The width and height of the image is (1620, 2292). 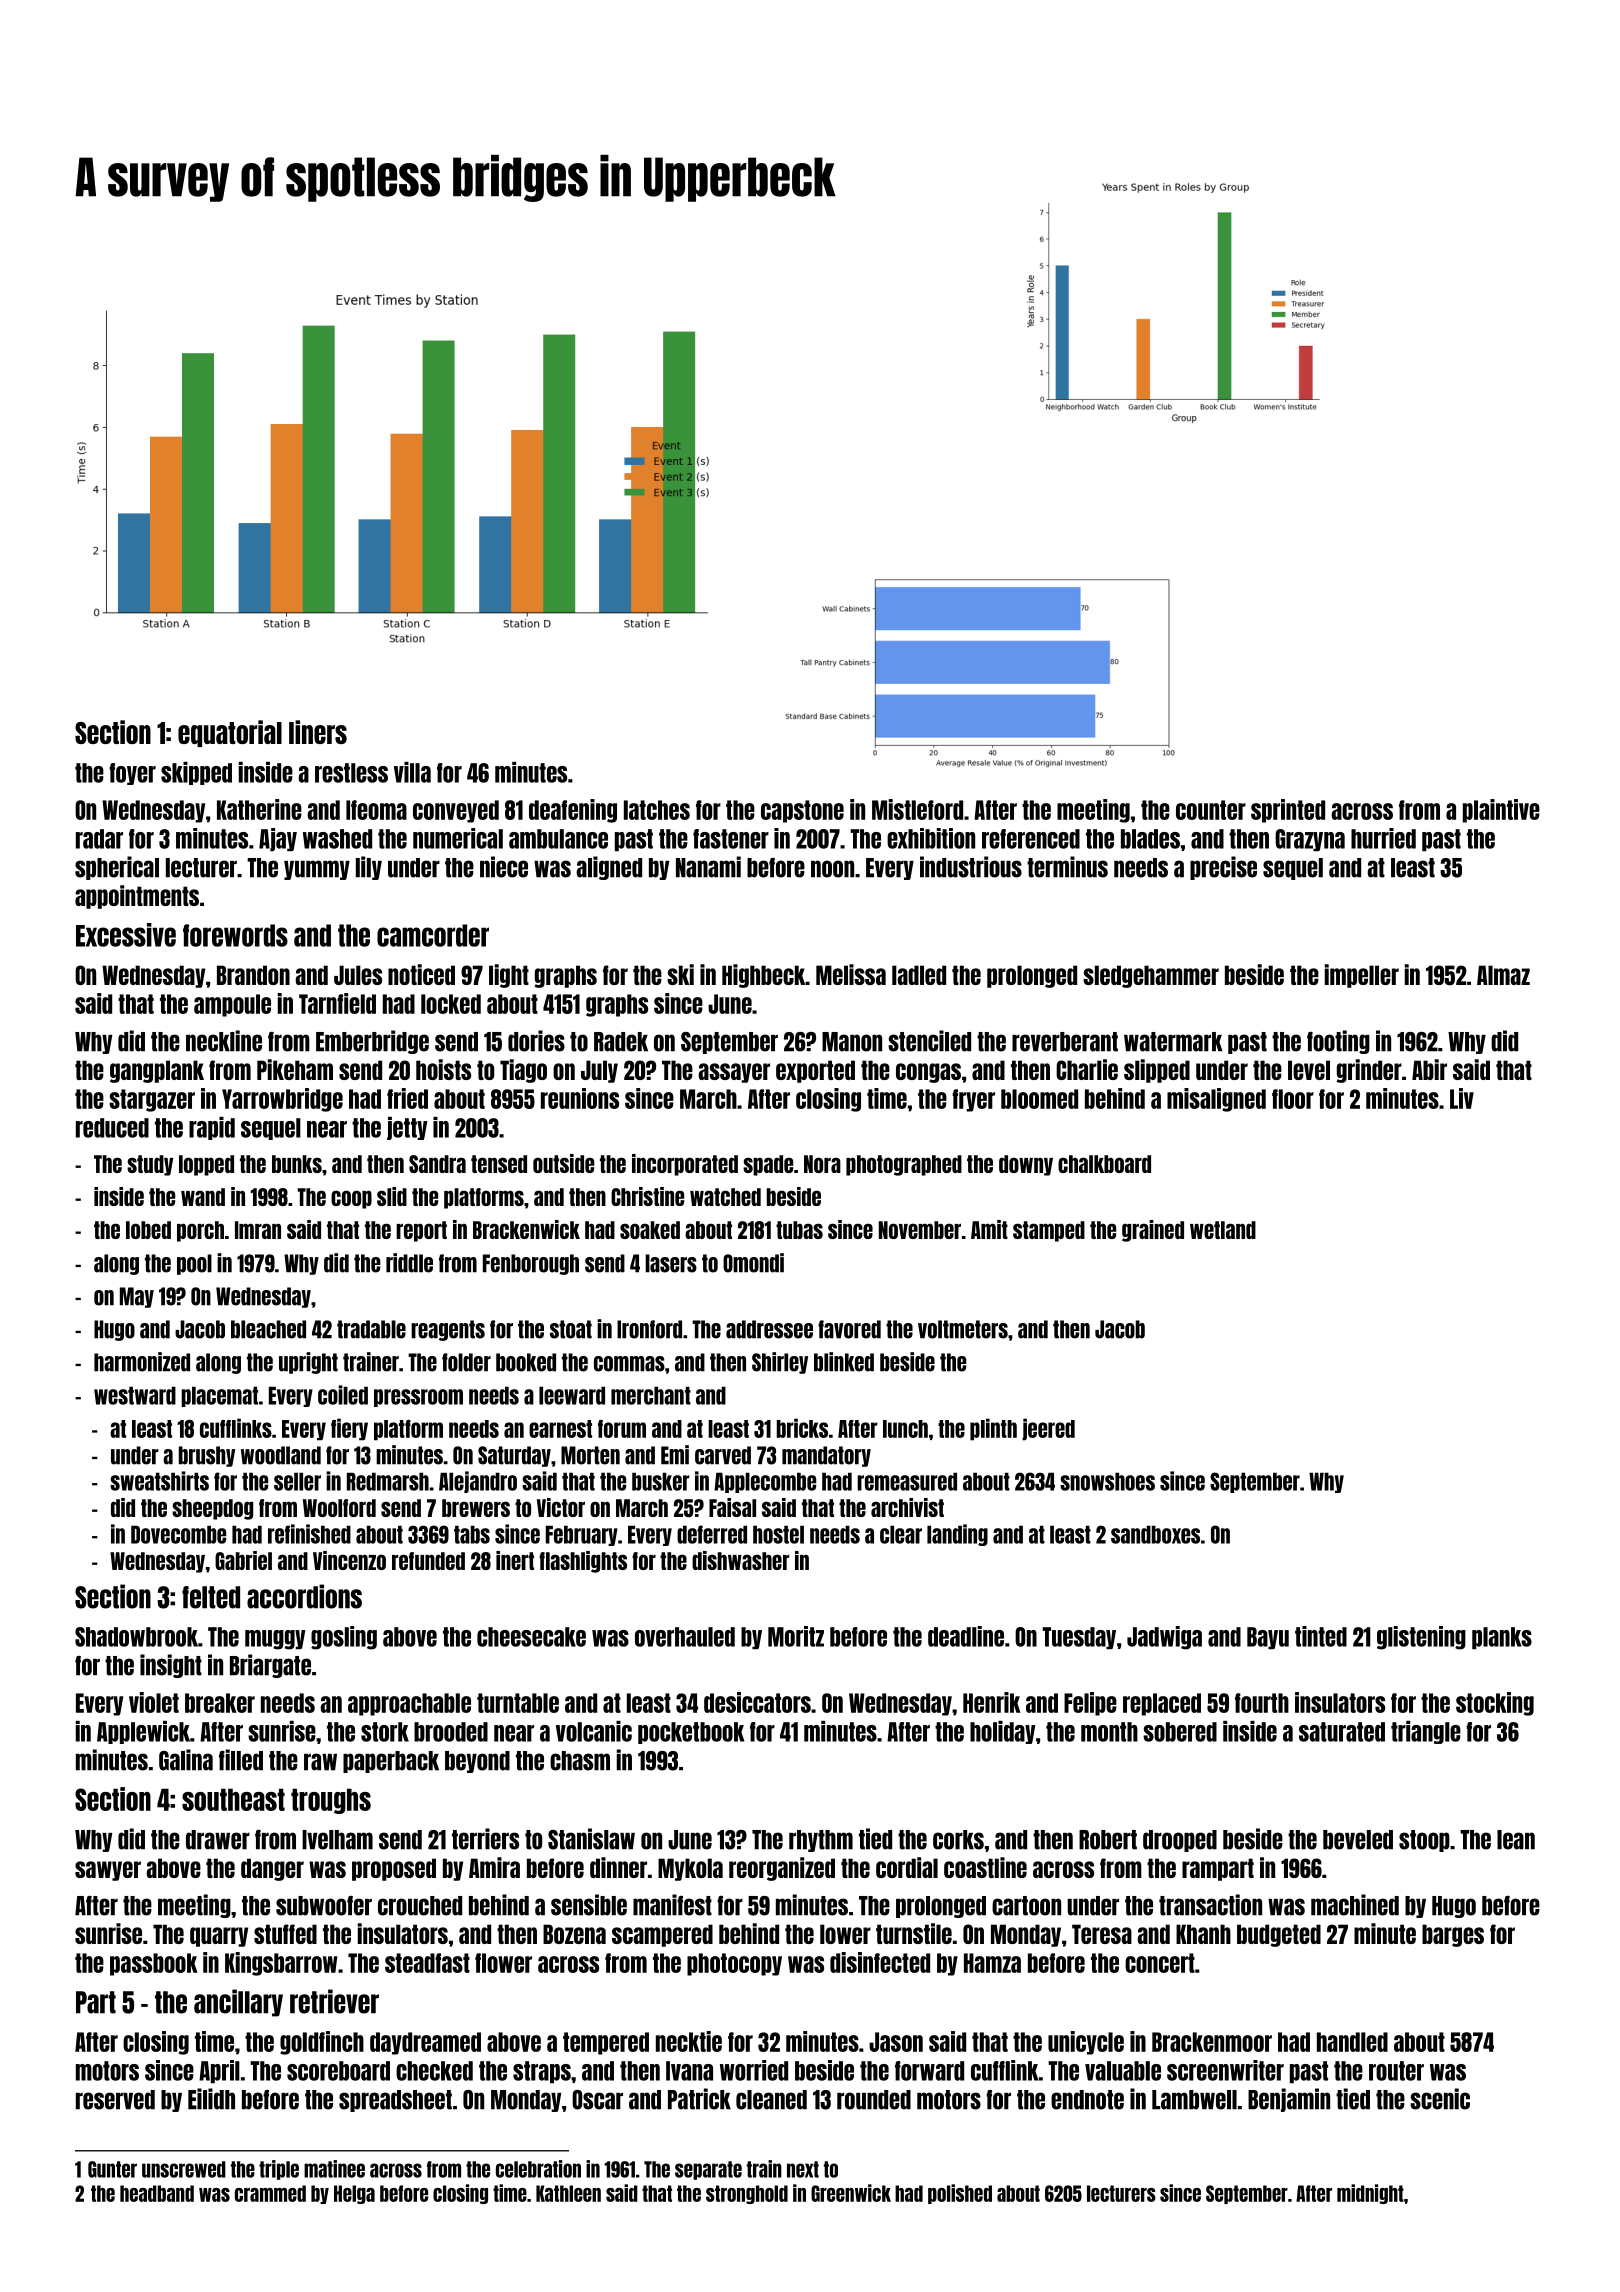 What do you see at coordinates (108, 1871) in the image?
I see `sawyer` at bounding box center [108, 1871].
